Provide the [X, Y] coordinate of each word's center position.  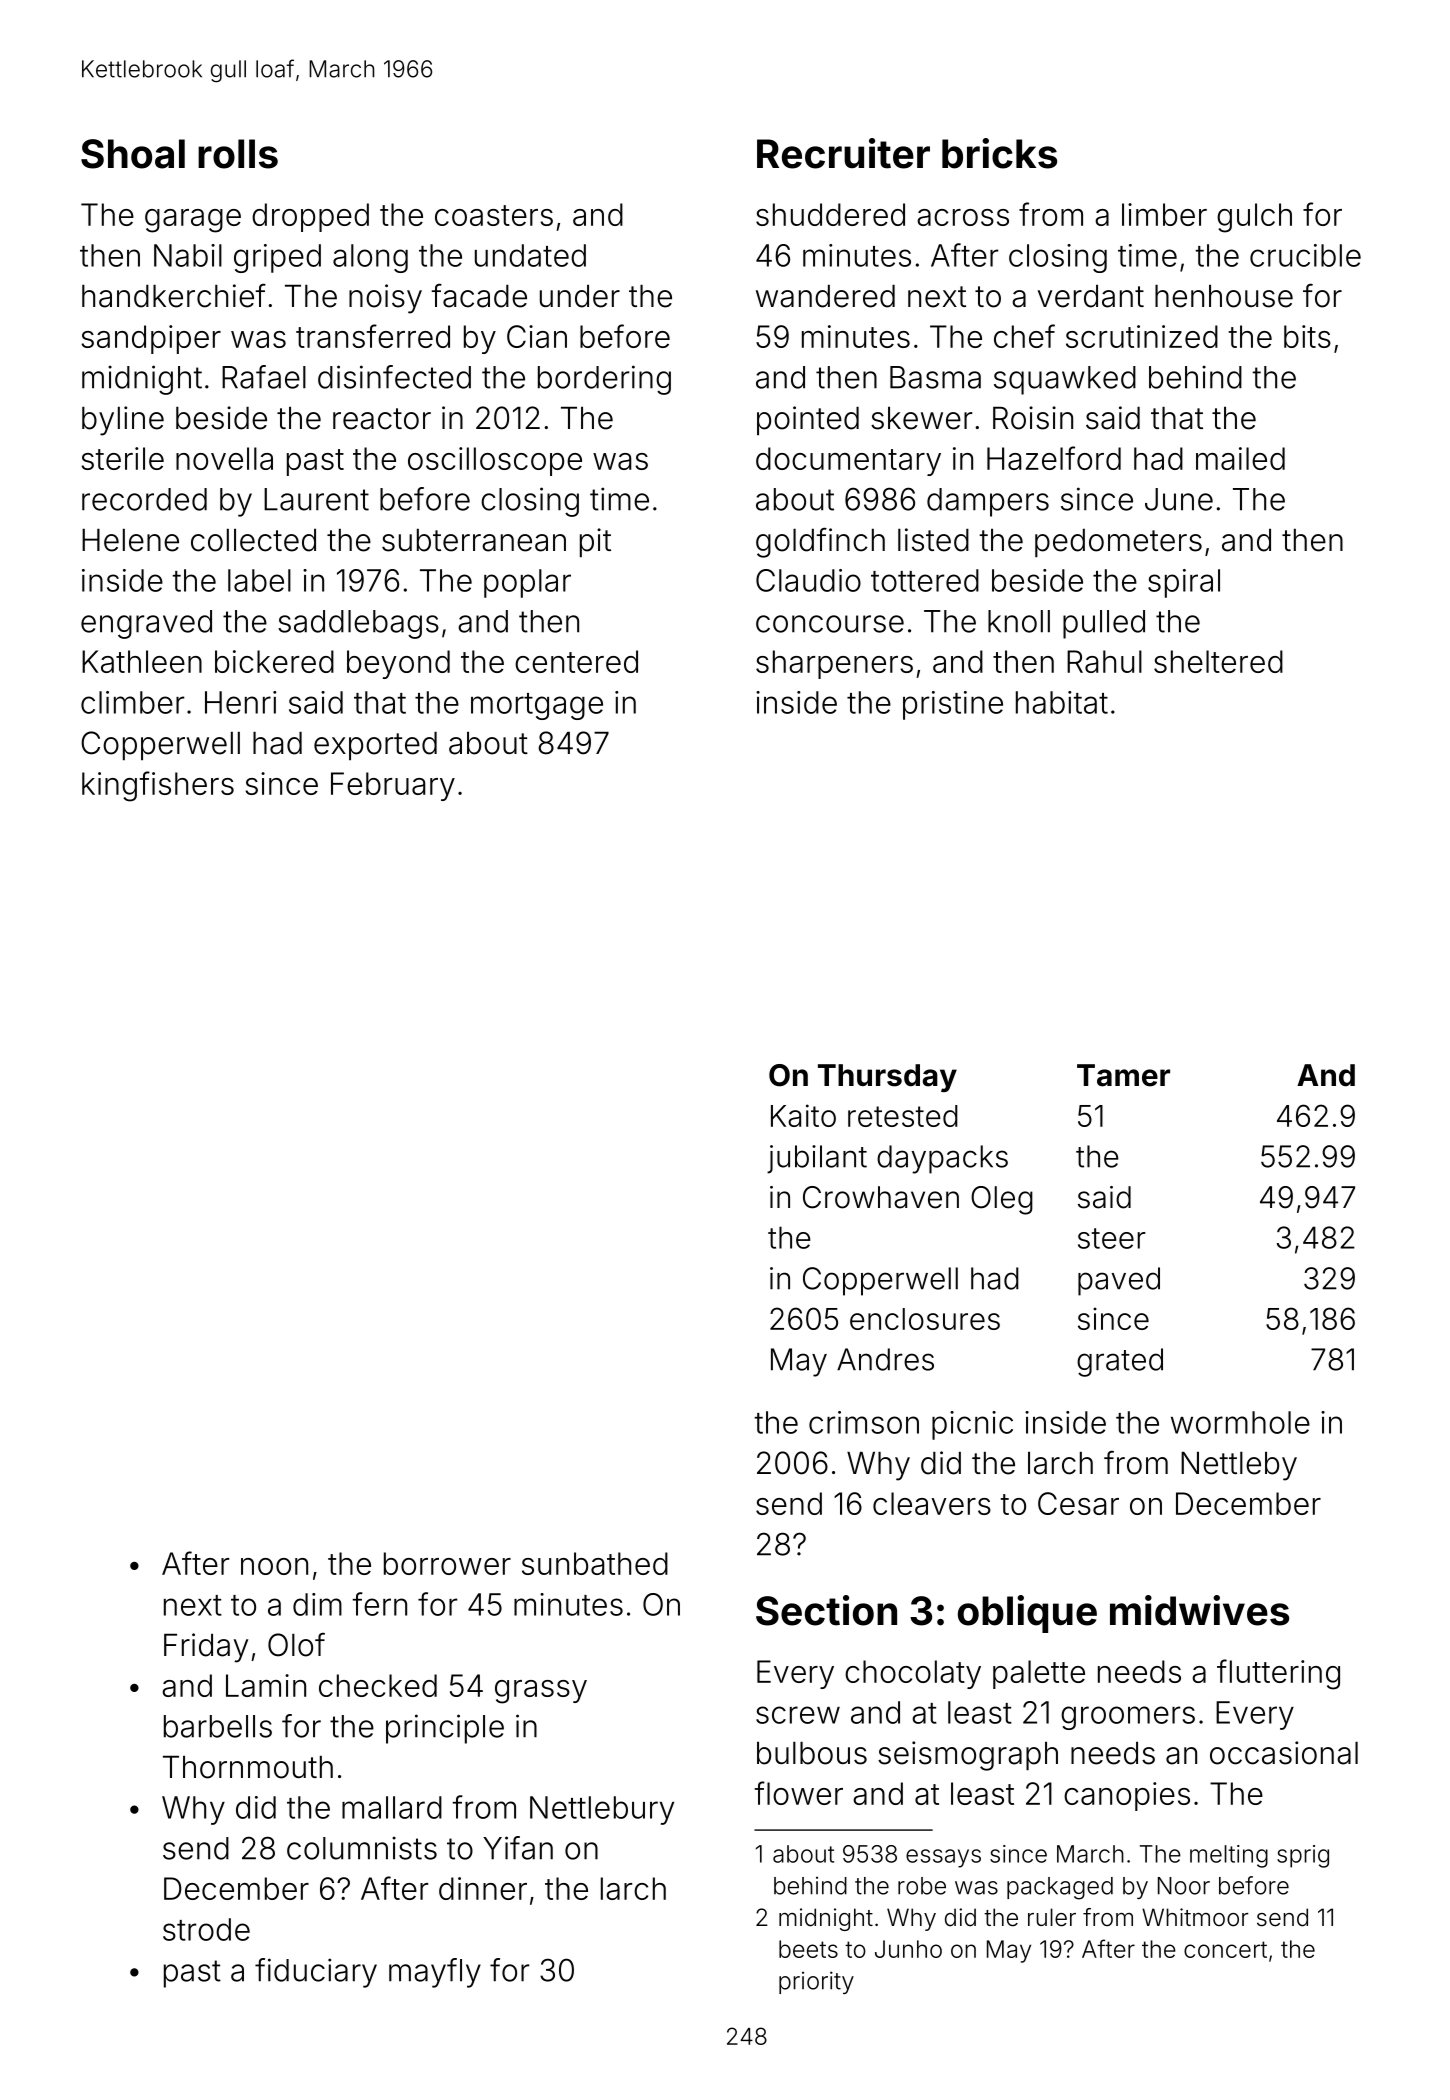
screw [798, 1715]
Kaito [803, 1115]
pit [595, 542]
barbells [218, 1726]
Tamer [1123, 1075]
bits [1307, 336]
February [393, 786]
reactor [382, 419]
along [370, 258]
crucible [1305, 255]
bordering [604, 380]
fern [379, 1604]
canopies [1127, 1796]
